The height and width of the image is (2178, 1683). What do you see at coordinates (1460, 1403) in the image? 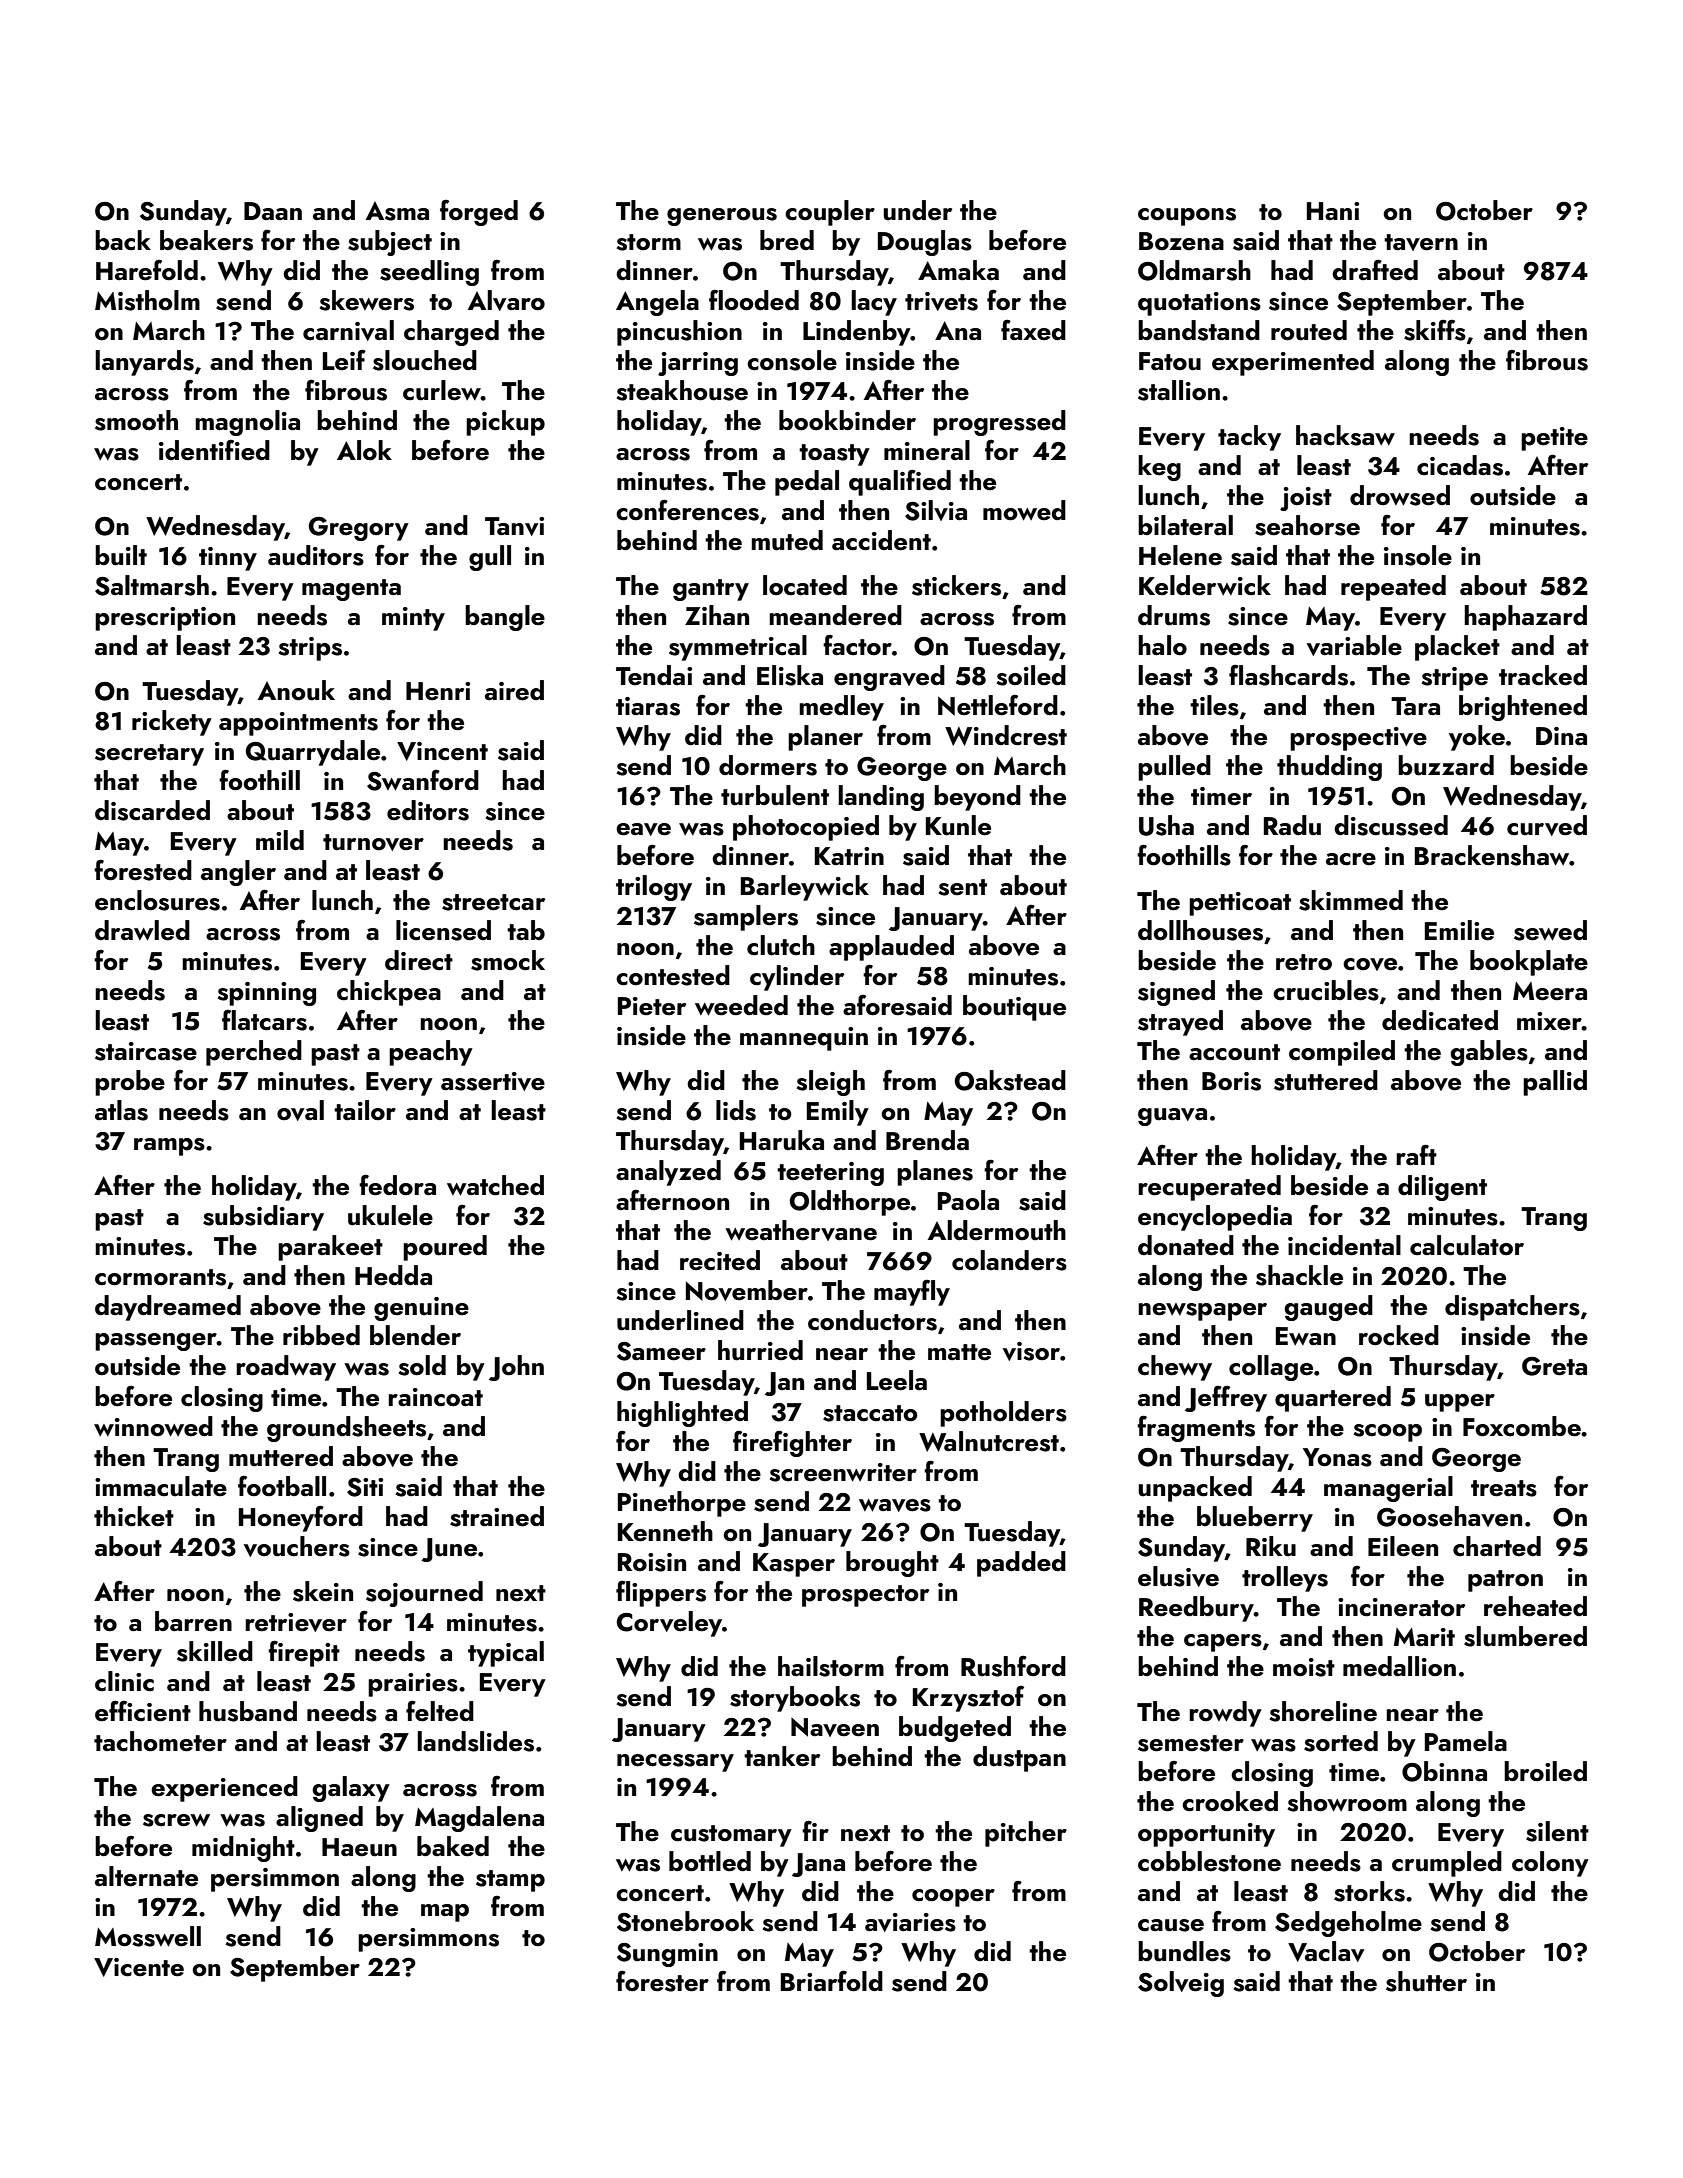
I see `upper` at bounding box center [1460, 1403].
